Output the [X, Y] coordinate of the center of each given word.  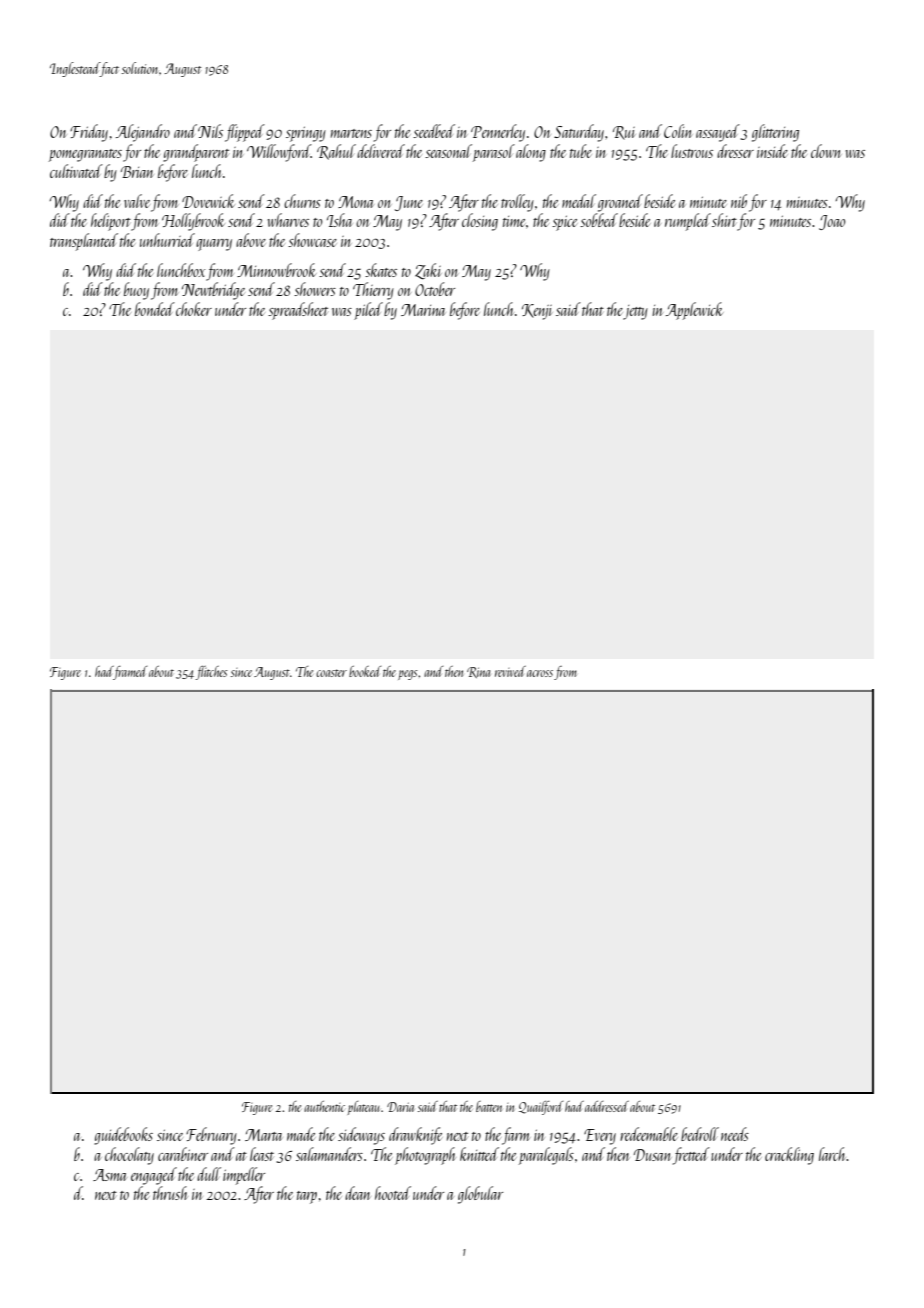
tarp [307, 1197]
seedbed [434, 131]
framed [130, 673]
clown [825, 151]
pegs [408, 675]
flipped [245, 133]
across [540, 673]
